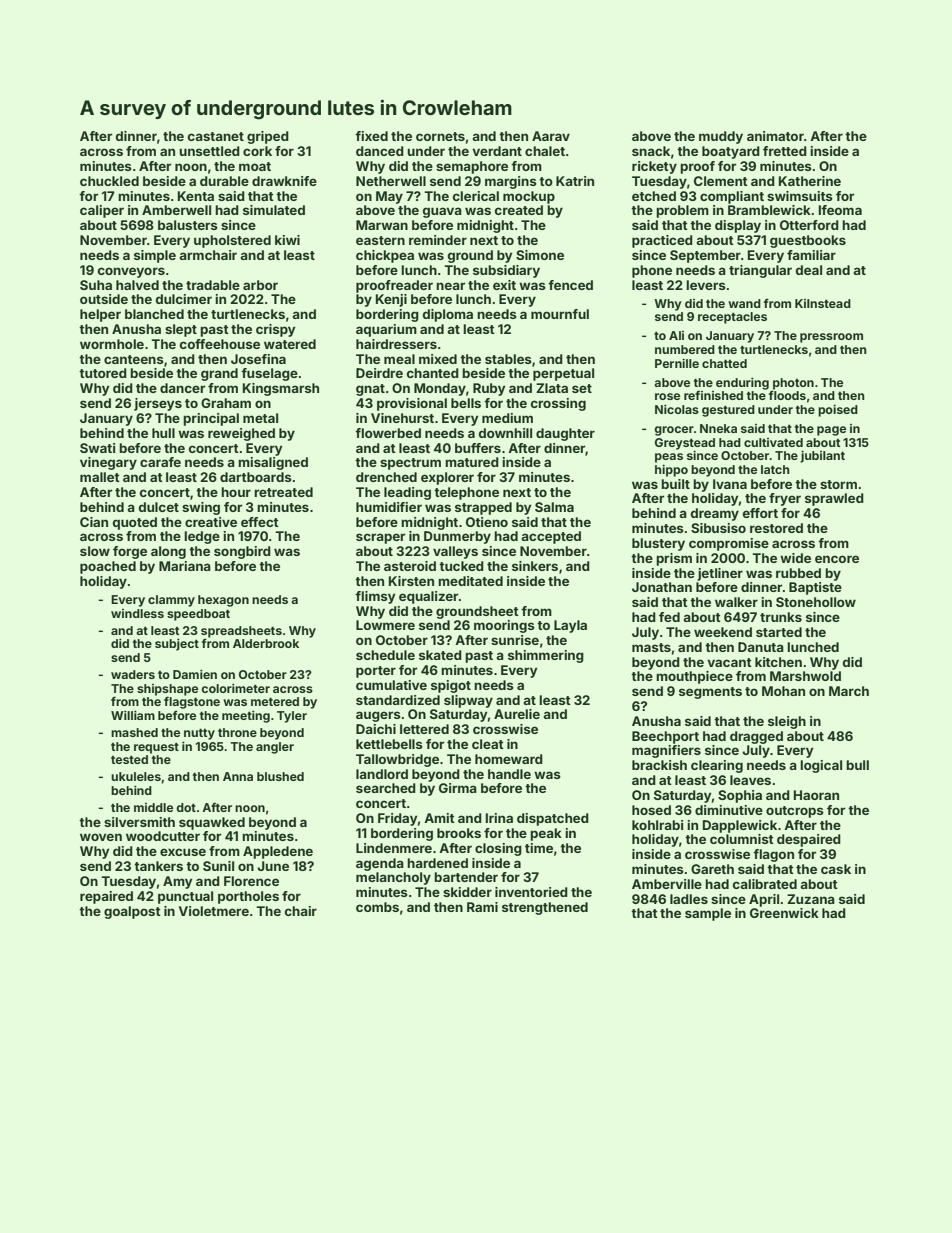  I want to click on chuckled, so click(109, 181).
